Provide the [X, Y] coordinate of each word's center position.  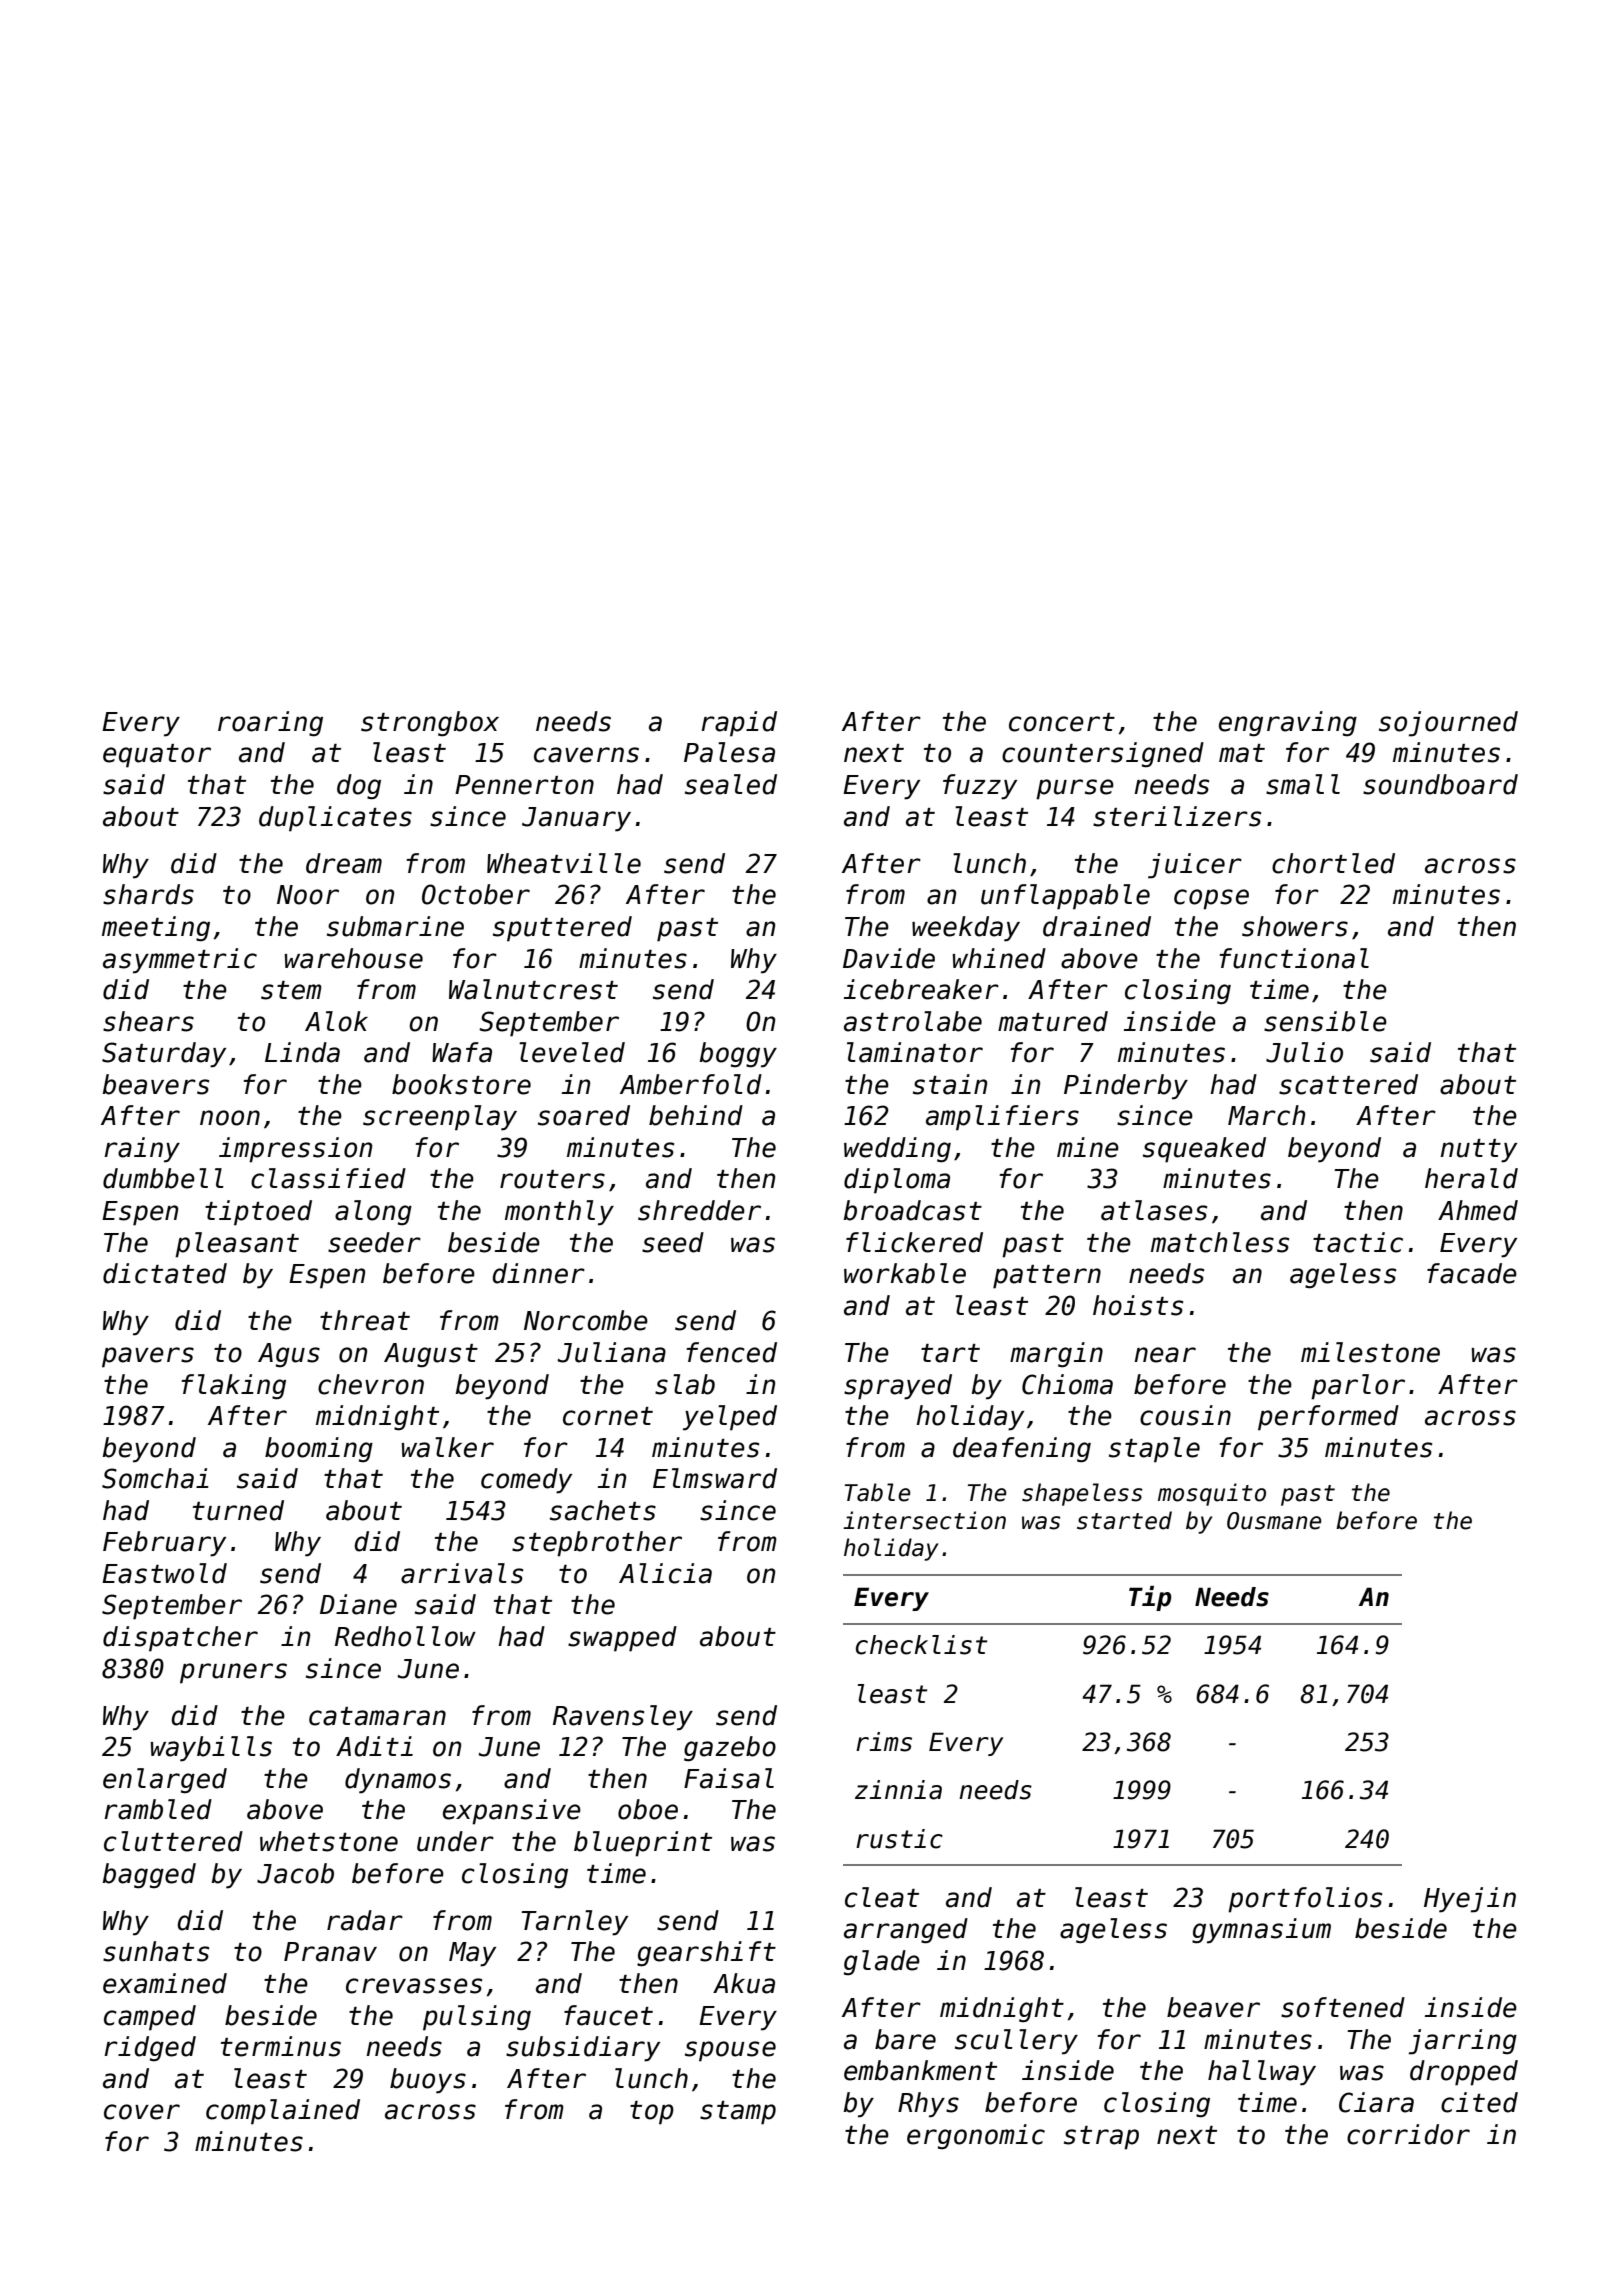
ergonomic [976, 2136]
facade [1472, 1273]
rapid [739, 724]
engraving [1288, 724]
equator [157, 756]
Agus [289, 1355]
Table [877, 1492]
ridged [150, 2048]
